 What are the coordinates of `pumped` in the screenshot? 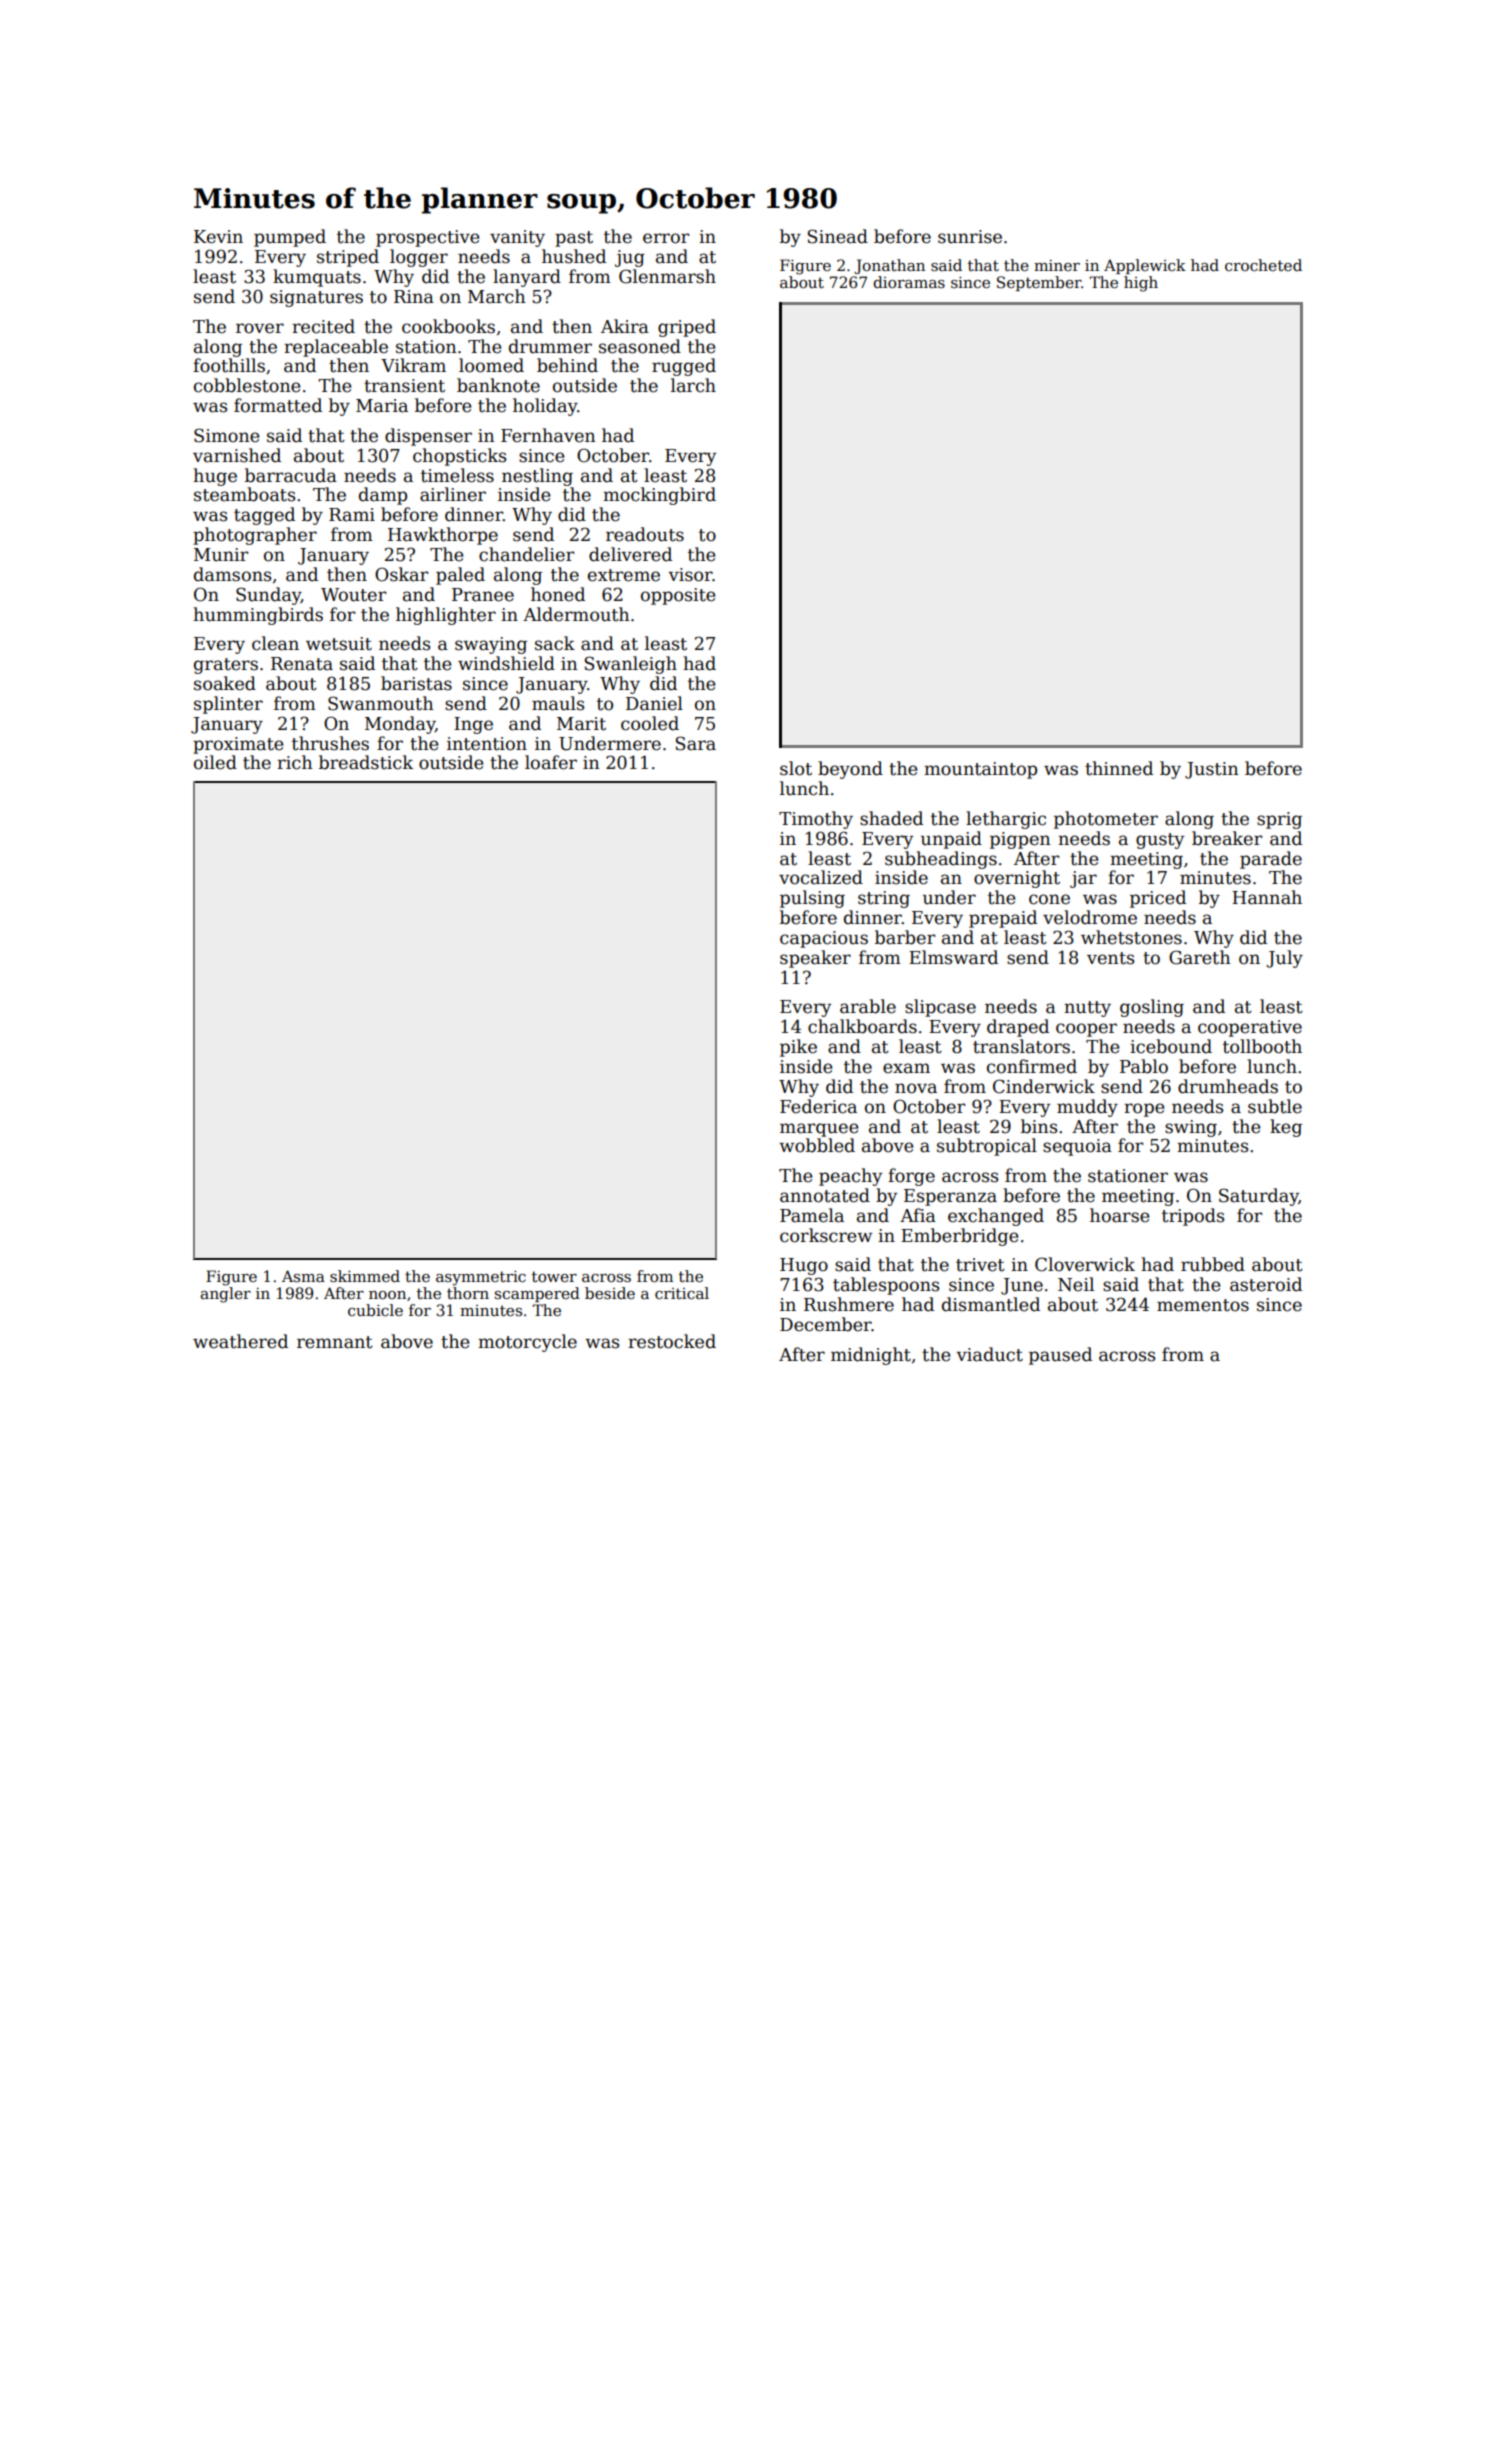 It's located at (290, 238).
